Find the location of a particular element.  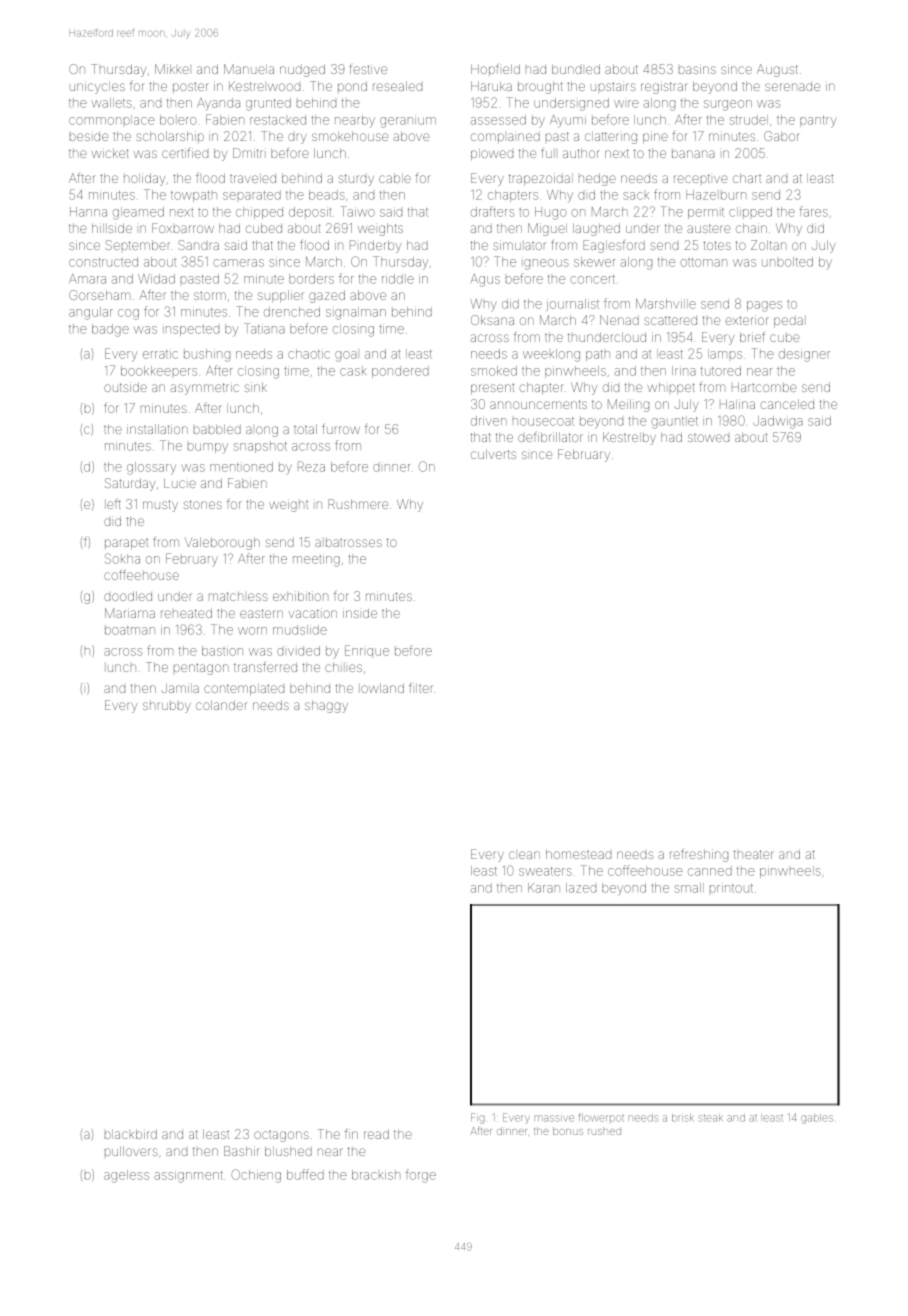

filter is located at coordinates (421, 688).
